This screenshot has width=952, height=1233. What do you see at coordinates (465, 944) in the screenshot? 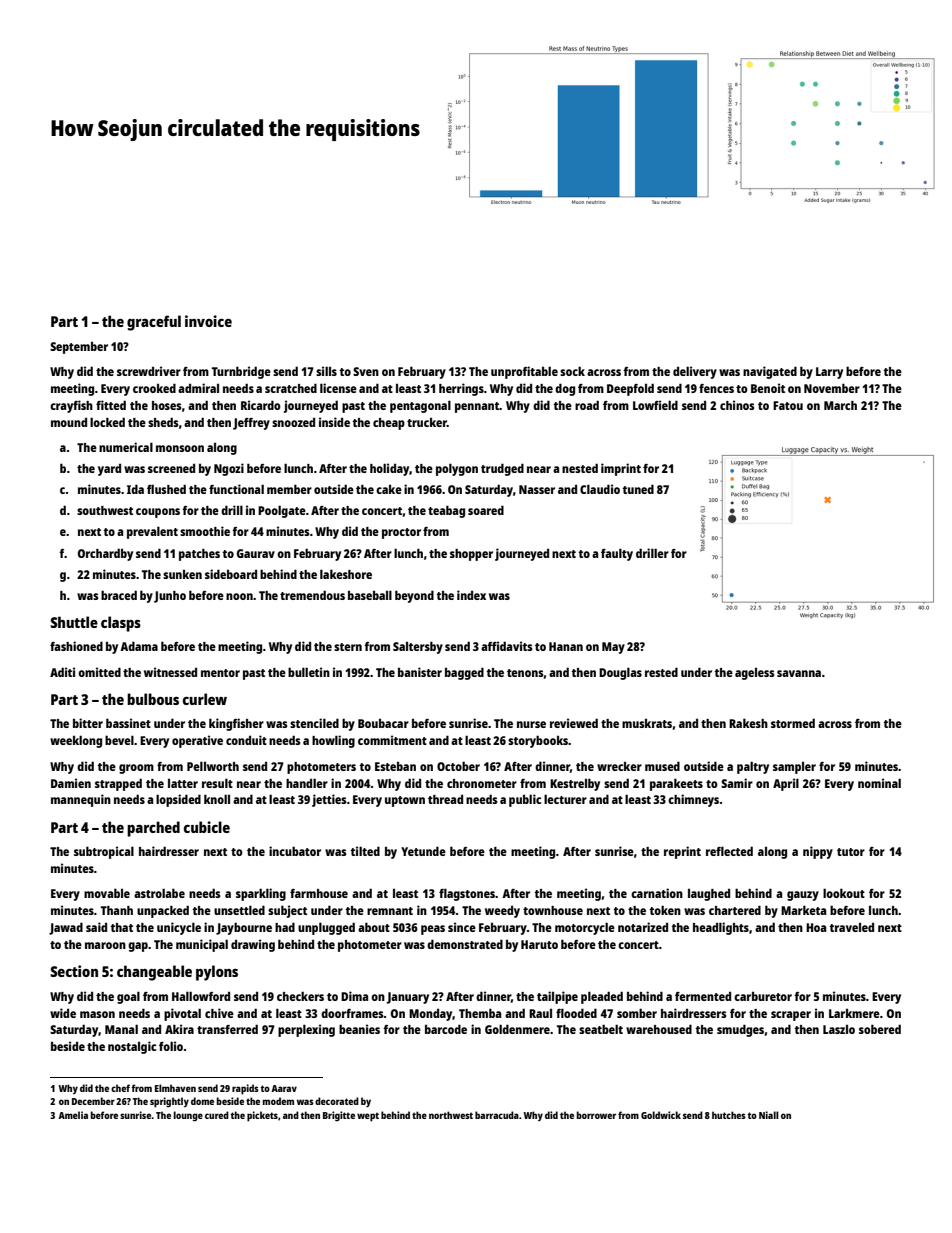
I see `demonstrated` at bounding box center [465, 944].
